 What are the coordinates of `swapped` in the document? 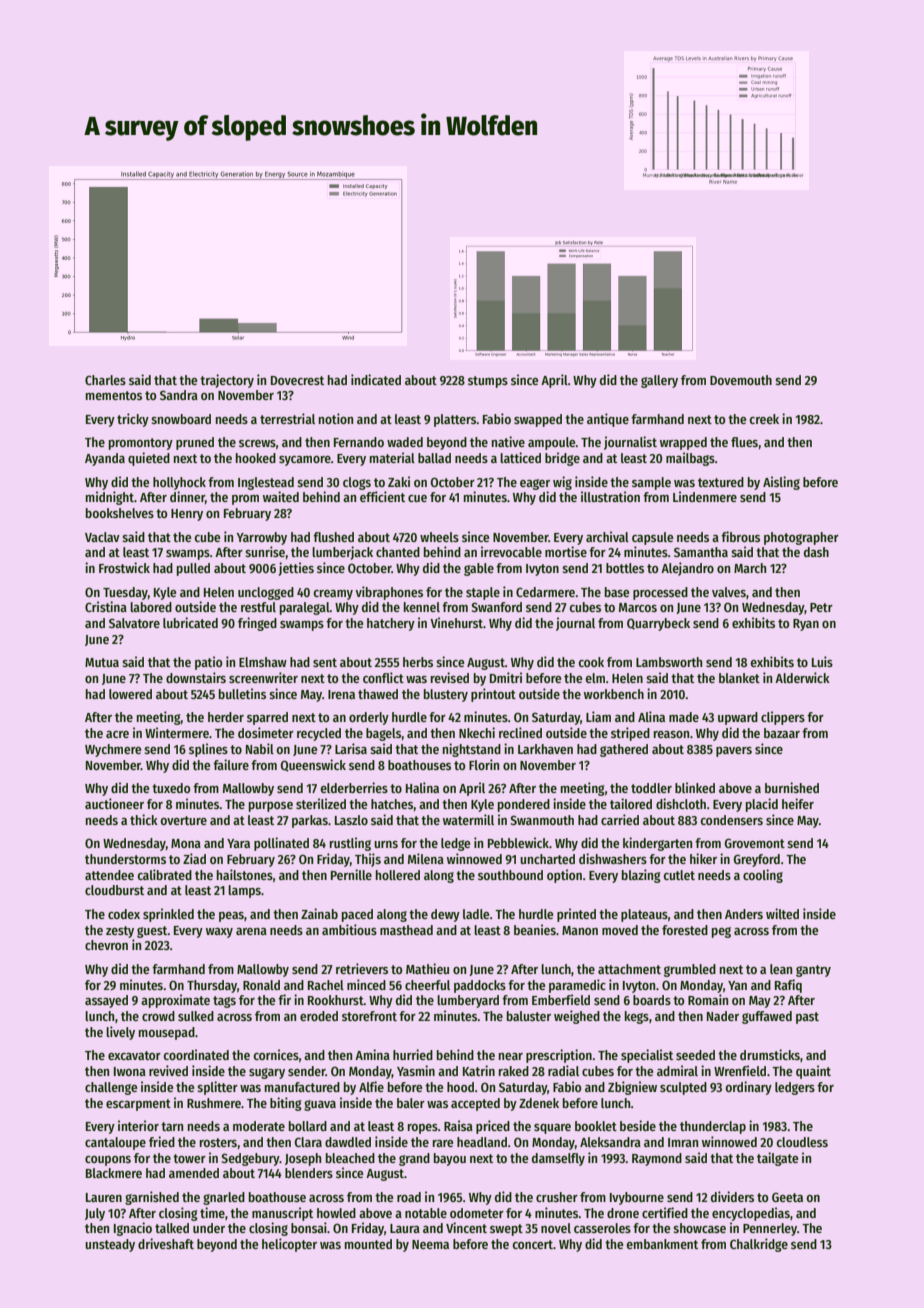 It's located at (538, 420).
